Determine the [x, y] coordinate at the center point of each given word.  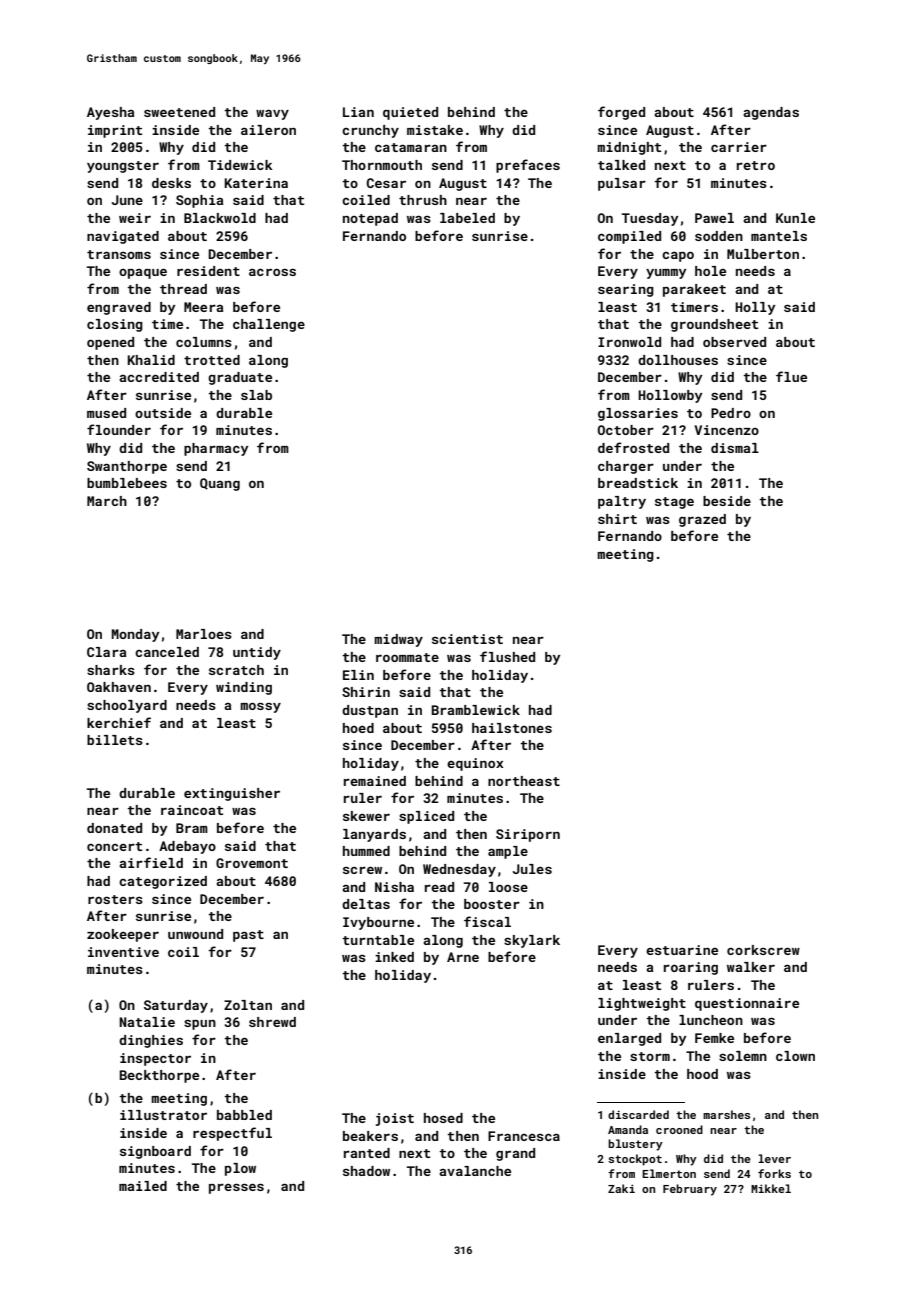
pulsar [622, 184]
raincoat [192, 810]
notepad [370, 219]
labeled [467, 218]
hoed [358, 728]
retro [756, 165]
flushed [507, 656]
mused [106, 413]
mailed [143, 1186]
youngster [123, 167]
